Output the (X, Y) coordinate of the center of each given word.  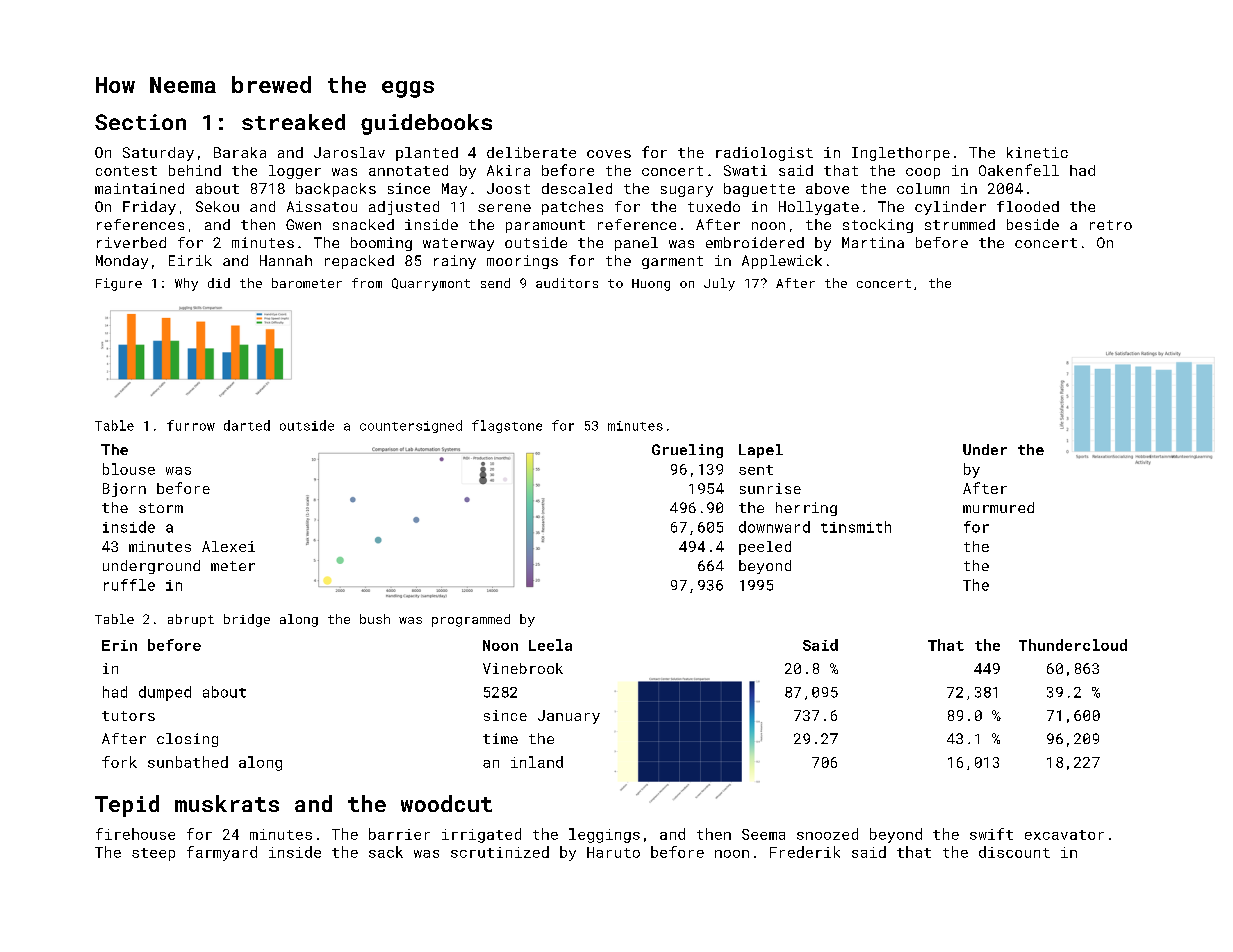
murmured (998, 507)
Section (140, 122)
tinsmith (856, 527)
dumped (165, 693)
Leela (550, 645)
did (219, 283)
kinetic (1037, 152)
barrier (399, 834)
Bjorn (124, 490)
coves (609, 154)
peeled (765, 548)
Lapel (761, 451)
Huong (651, 285)
